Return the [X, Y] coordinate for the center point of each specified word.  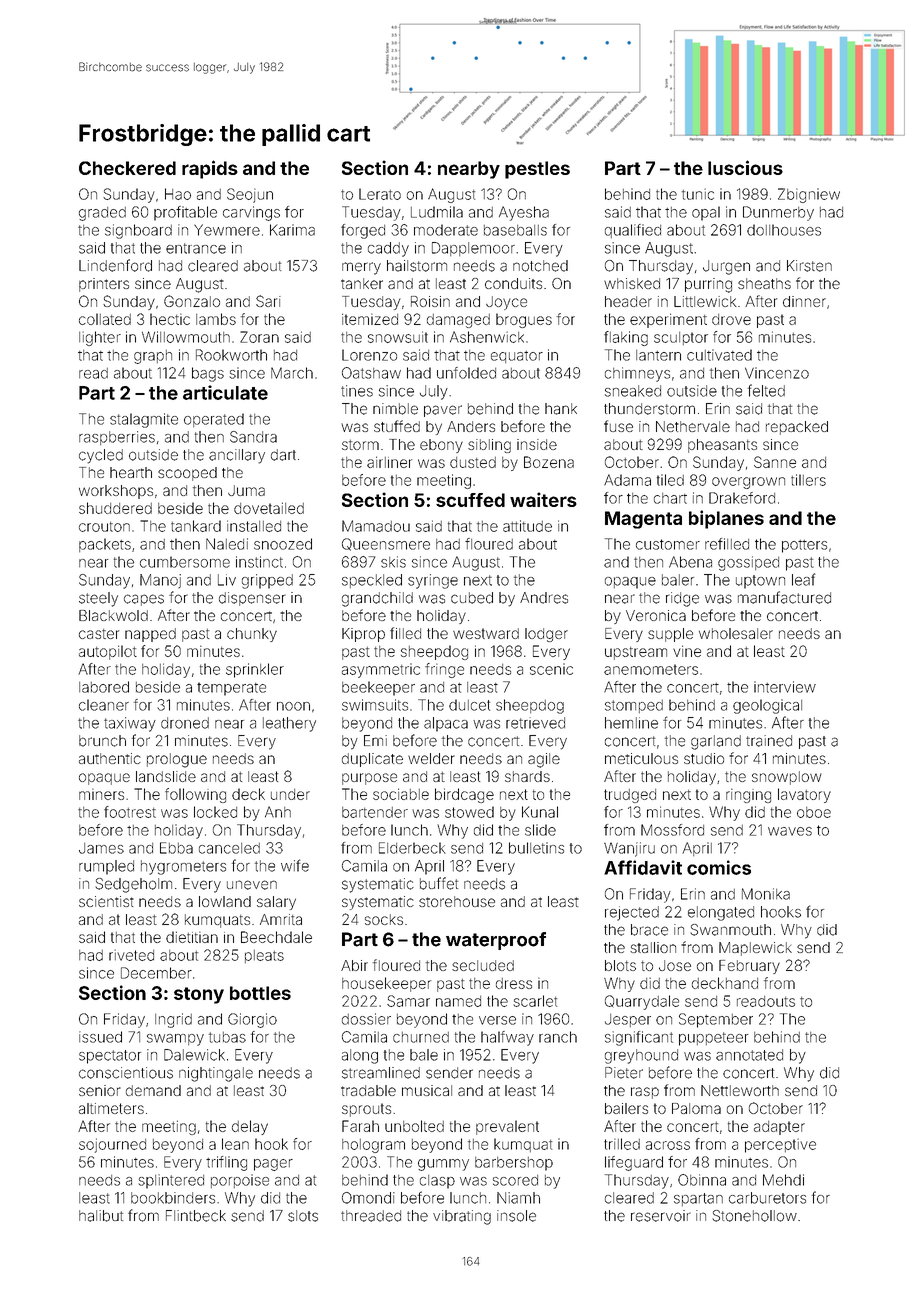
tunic [698, 194]
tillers [808, 480]
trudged [630, 796]
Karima [292, 230]
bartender [375, 812]
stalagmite [144, 420]
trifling [226, 1163]
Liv [227, 580]
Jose [675, 965]
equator [517, 357]
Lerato [380, 194]
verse [497, 1020]
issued [100, 1037]
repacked [797, 428]
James [101, 848]
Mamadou [376, 526]
